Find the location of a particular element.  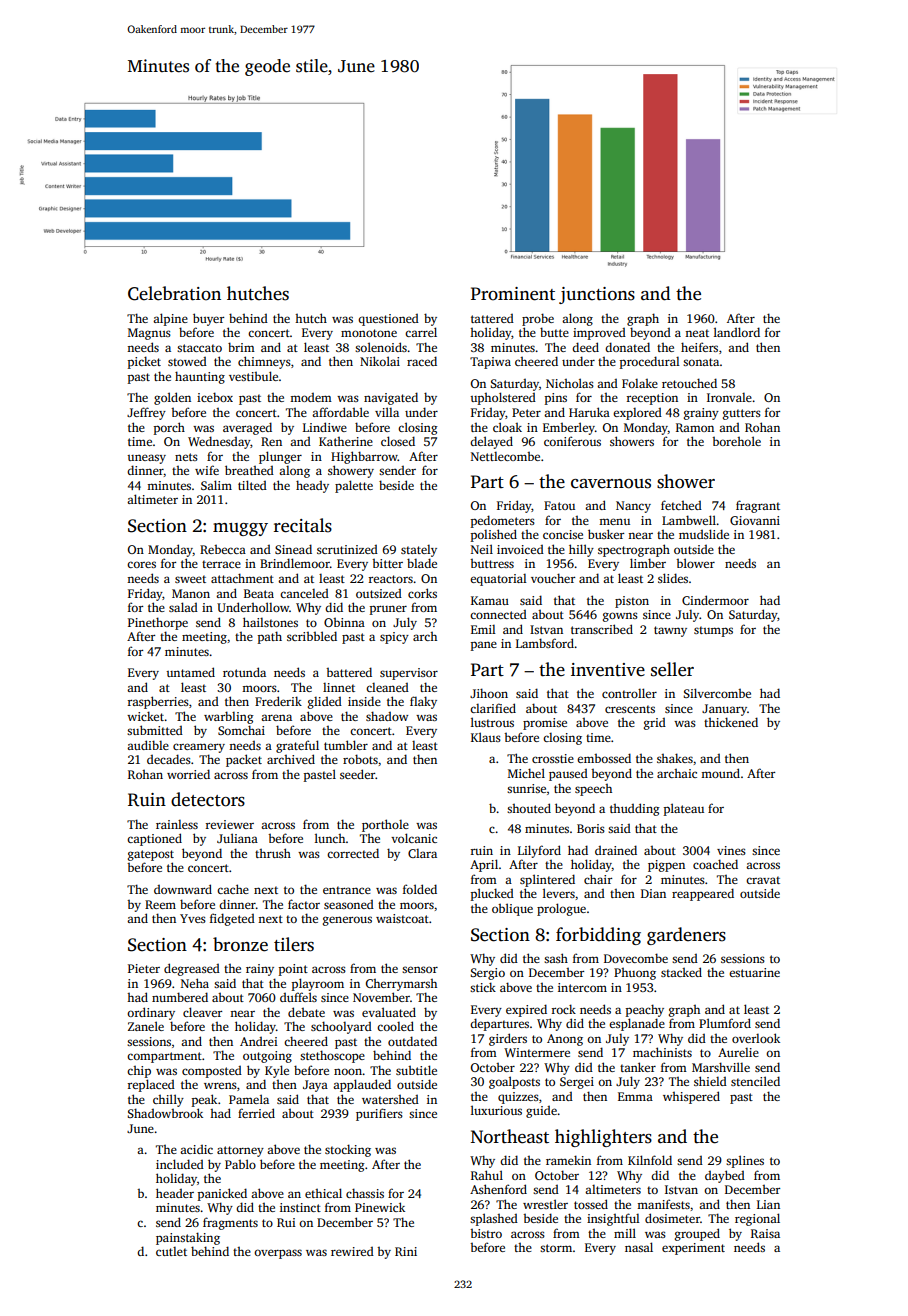

point is located at coordinates (293, 970).
